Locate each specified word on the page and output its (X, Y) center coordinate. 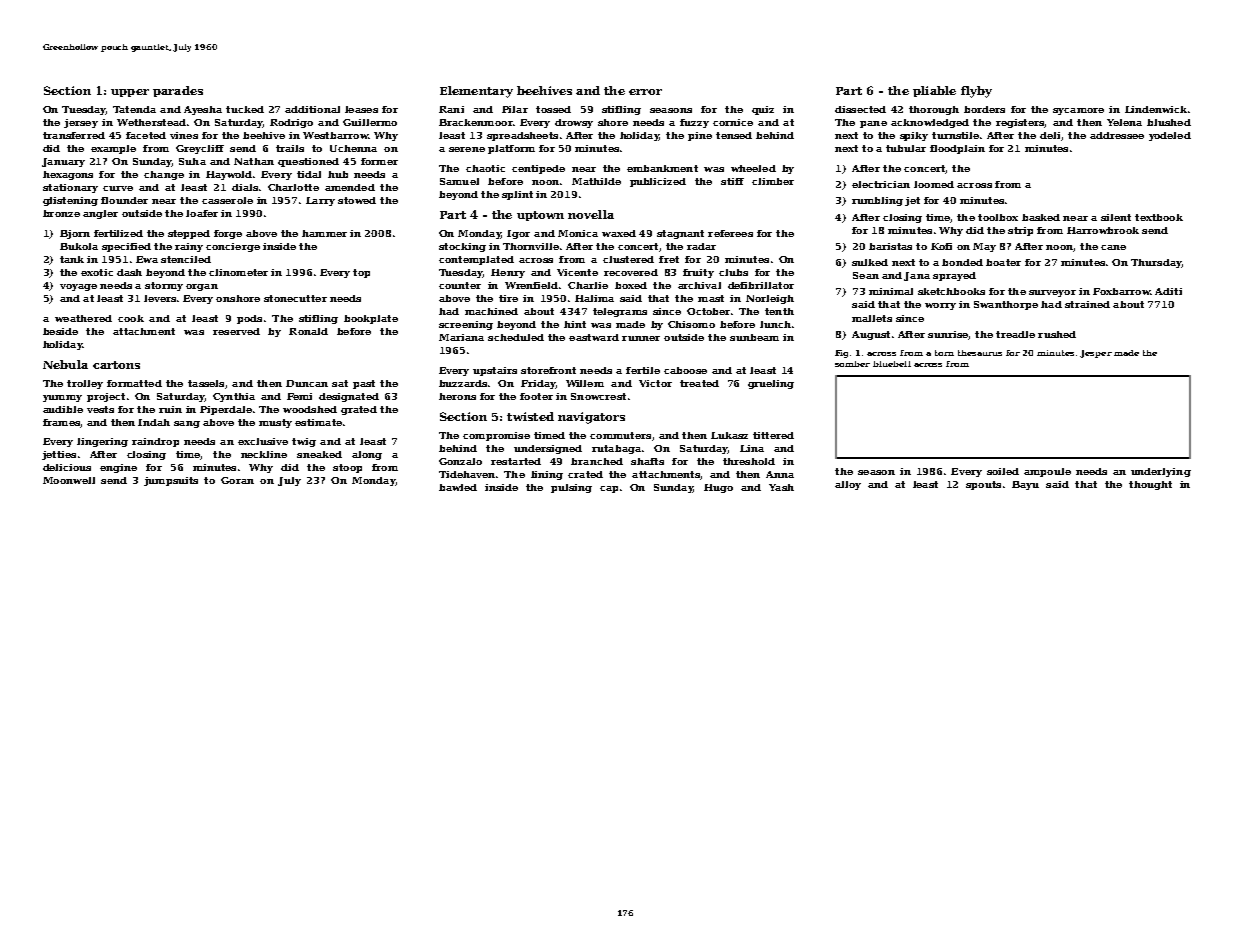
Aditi (1168, 291)
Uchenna (353, 148)
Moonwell (69, 480)
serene (467, 149)
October (708, 311)
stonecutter (295, 298)
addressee (1117, 135)
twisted (530, 416)
